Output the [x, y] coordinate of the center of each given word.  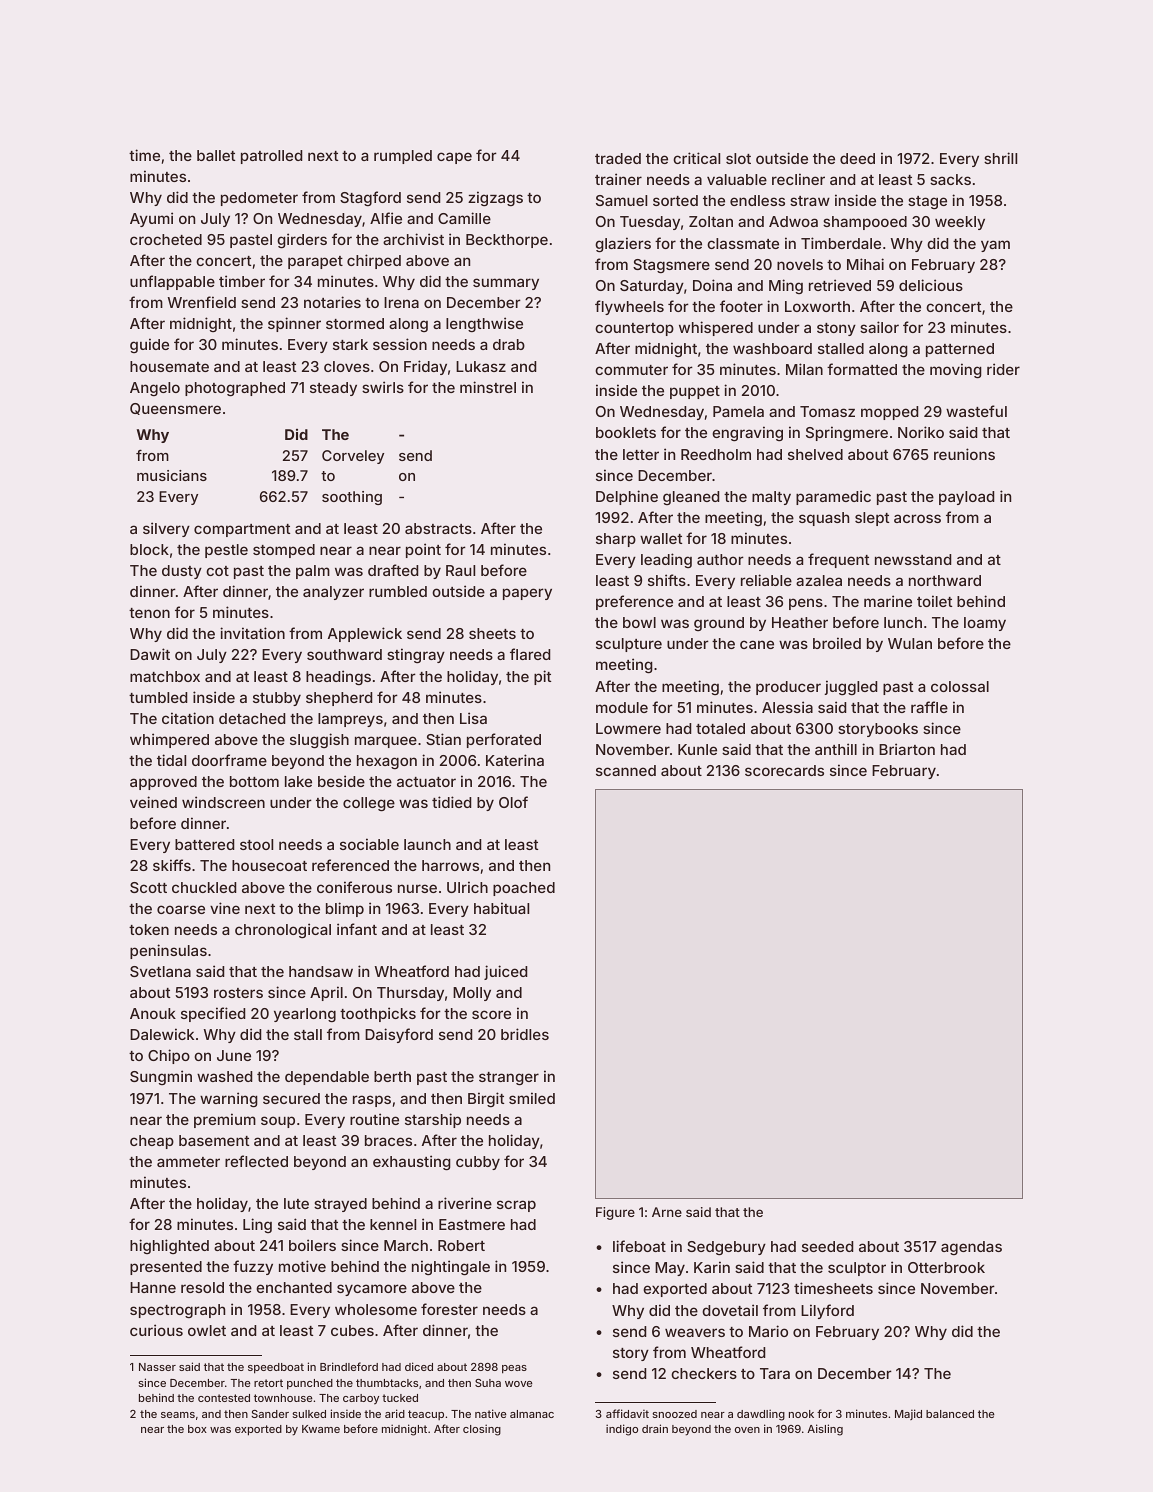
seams [178, 1415]
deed [857, 158]
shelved [815, 454]
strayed [340, 1205]
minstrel [488, 387]
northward [945, 580]
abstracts [438, 528]
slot [738, 158]
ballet [216, 155]
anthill [836, 749]
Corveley [353, 457]
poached [524, 889]
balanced [950, 1414]
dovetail [730, 1310]
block [149, 549]
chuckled [204, 887]
